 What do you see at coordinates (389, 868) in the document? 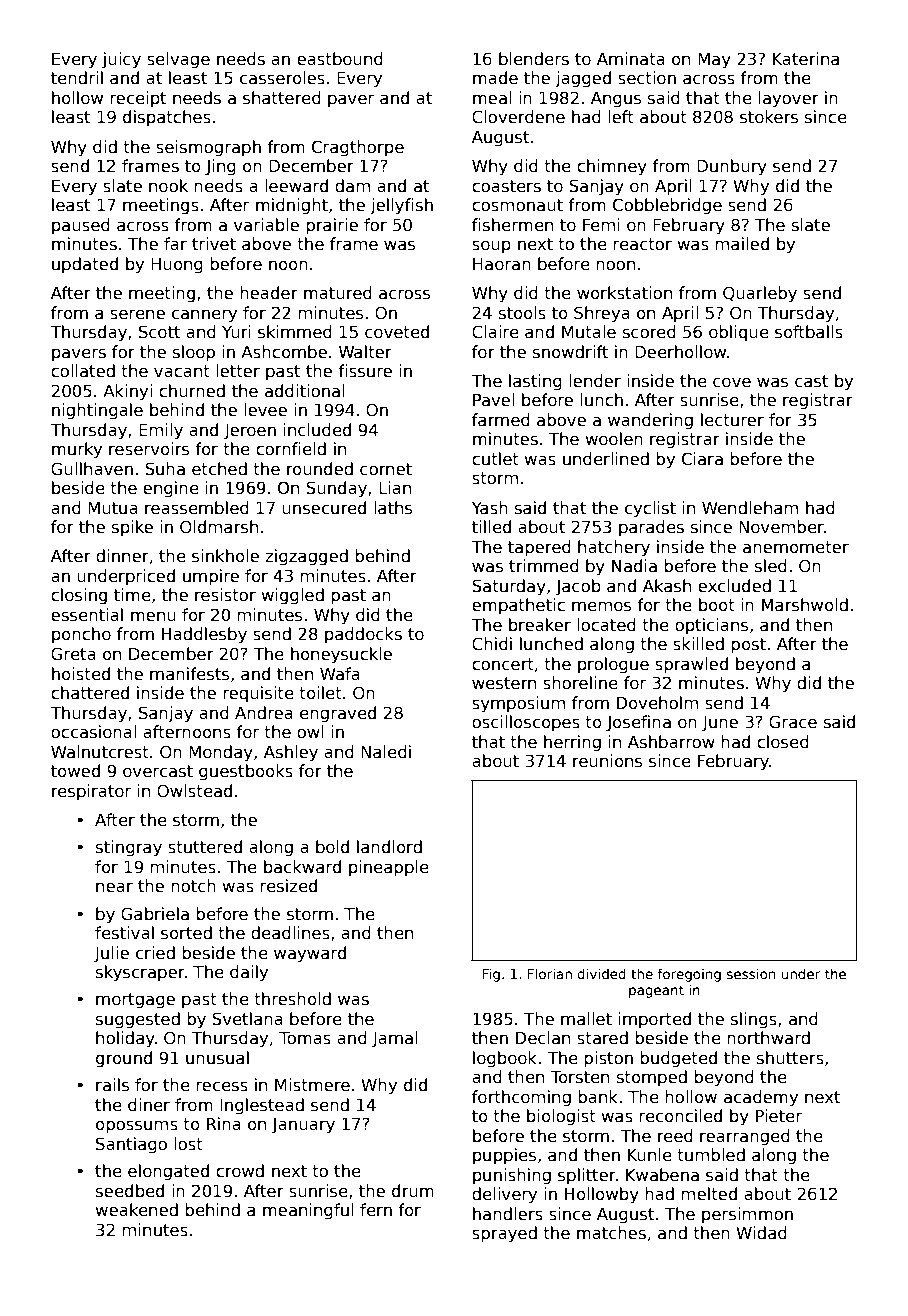
I see `pineapple` at bounding box center [389, 868].
